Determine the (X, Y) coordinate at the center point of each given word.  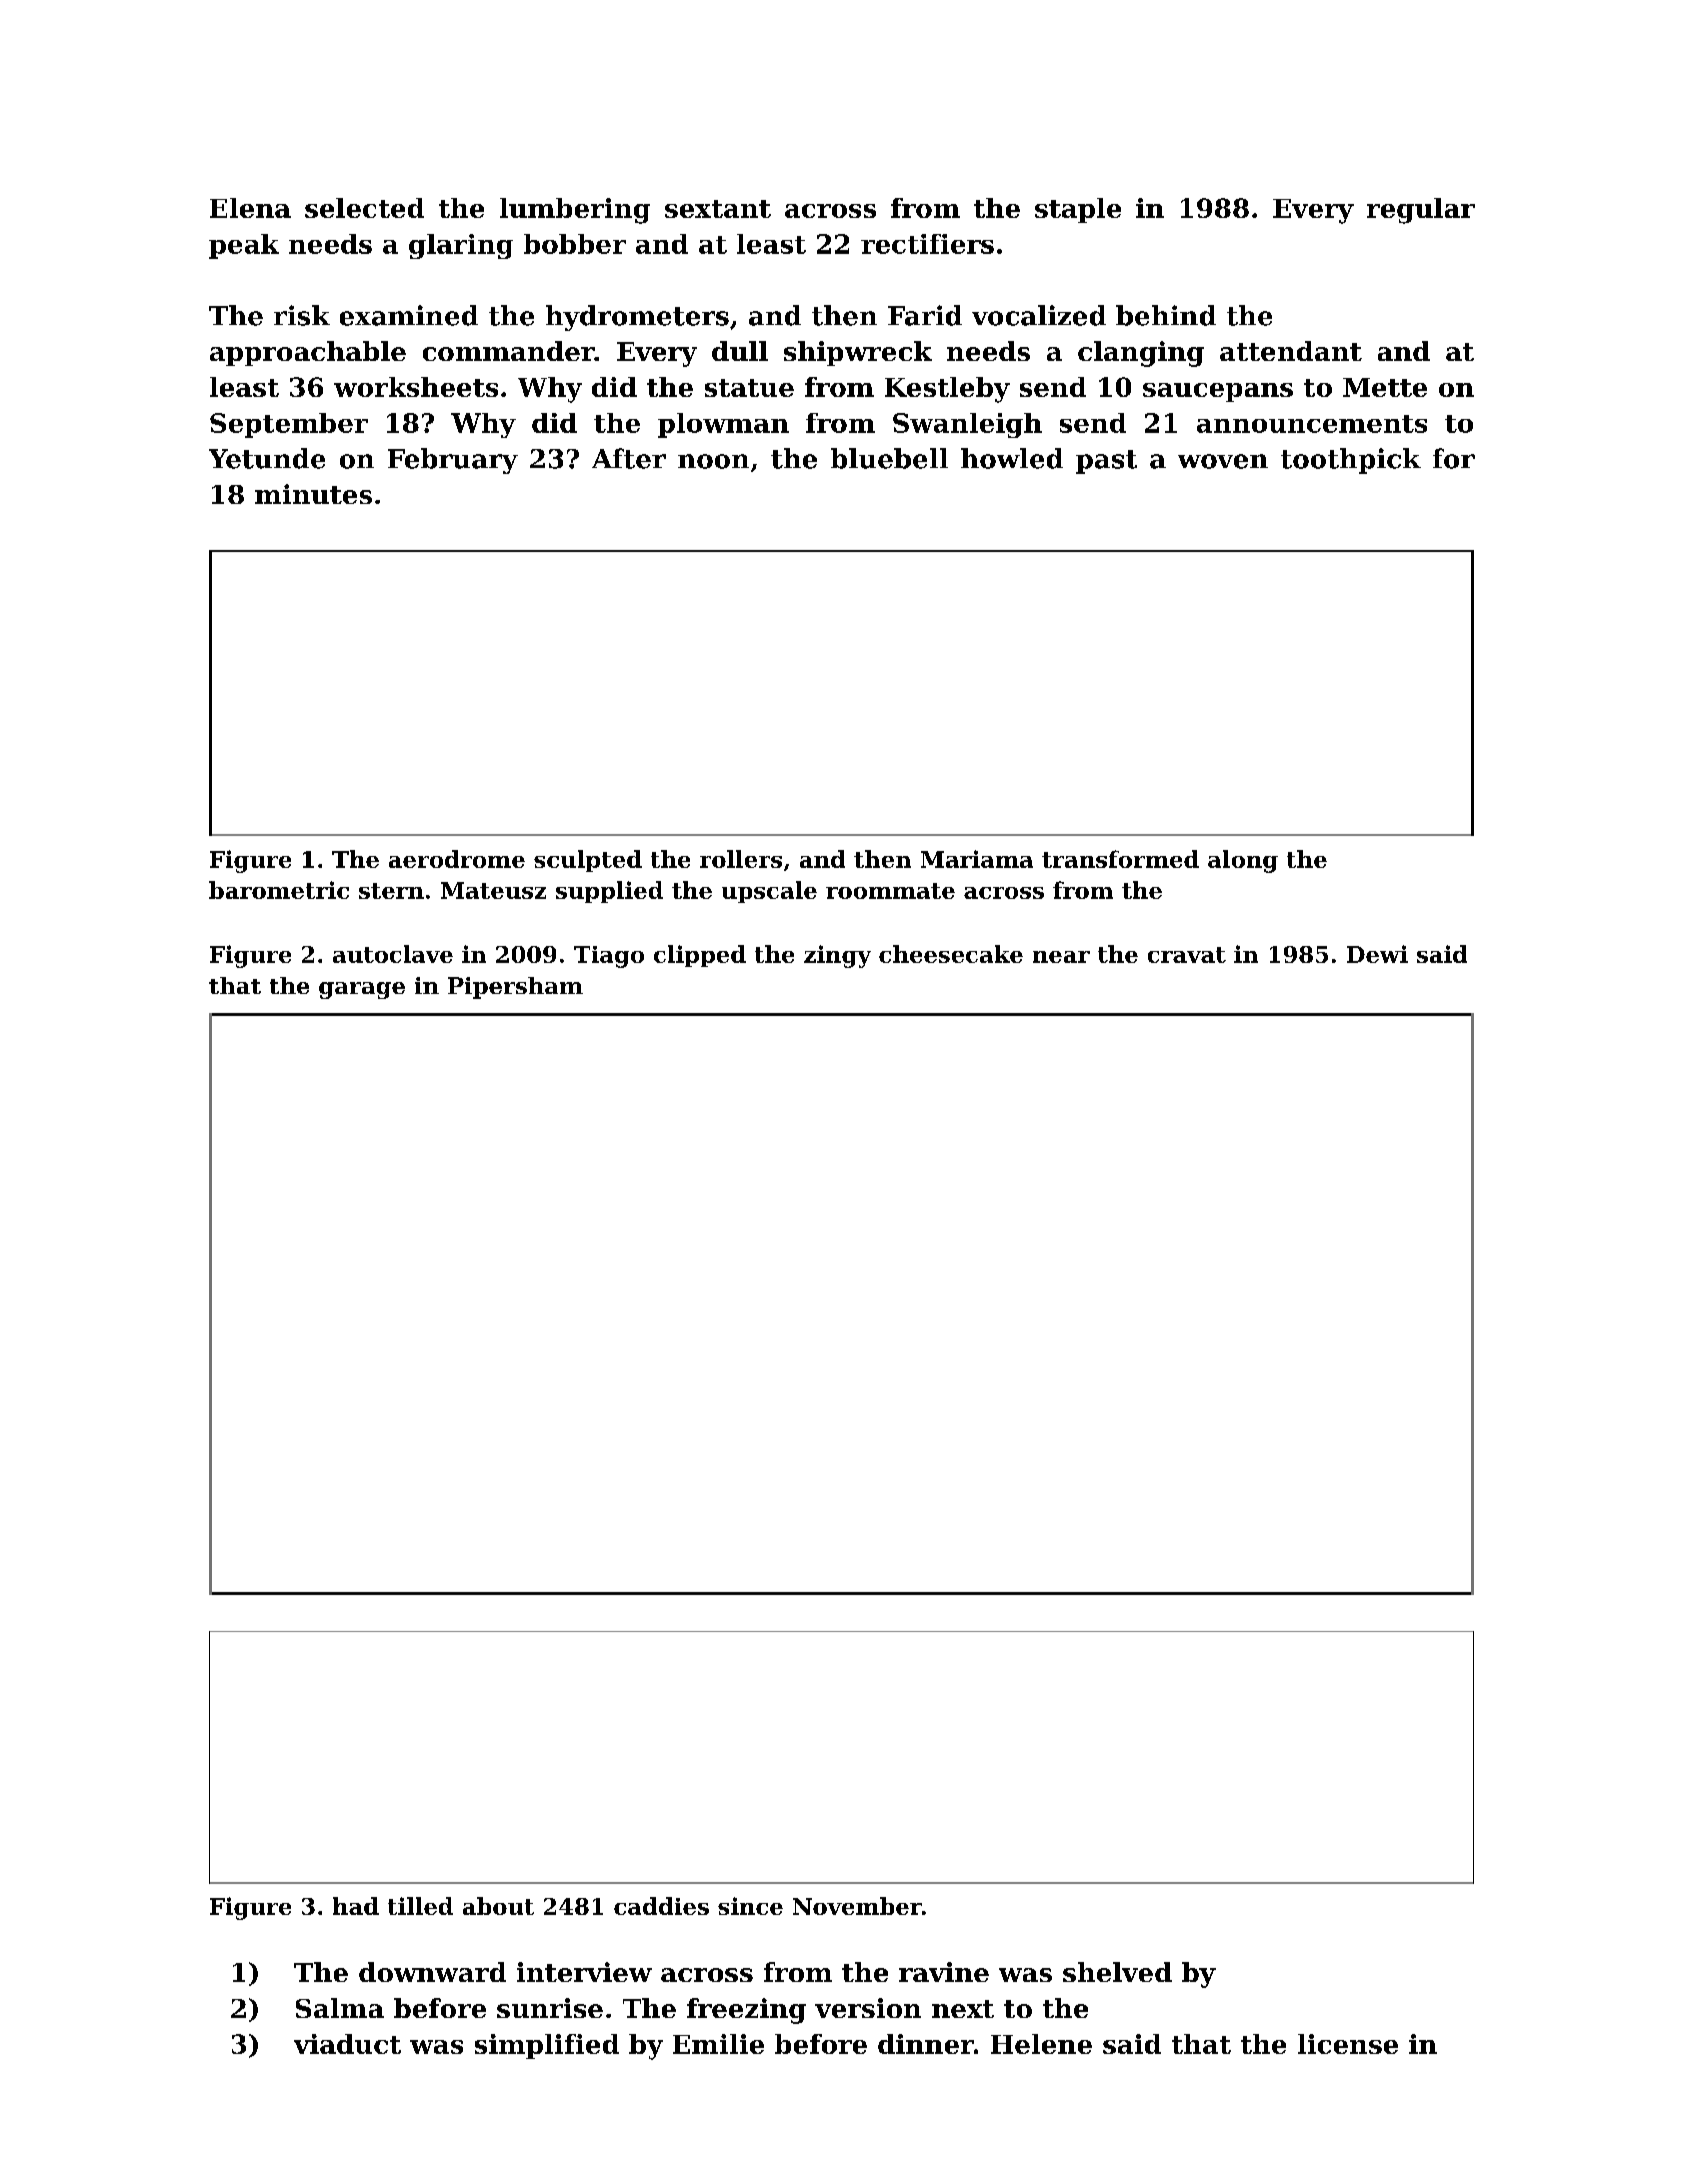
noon (713, 461)
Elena (250, 208)
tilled (420, 1906)
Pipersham (515, 988)
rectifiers (927, 244)
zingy (837, 956)
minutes (313, 494)
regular (1421, 211)
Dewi (1377, 954)
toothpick (1351, 461)
